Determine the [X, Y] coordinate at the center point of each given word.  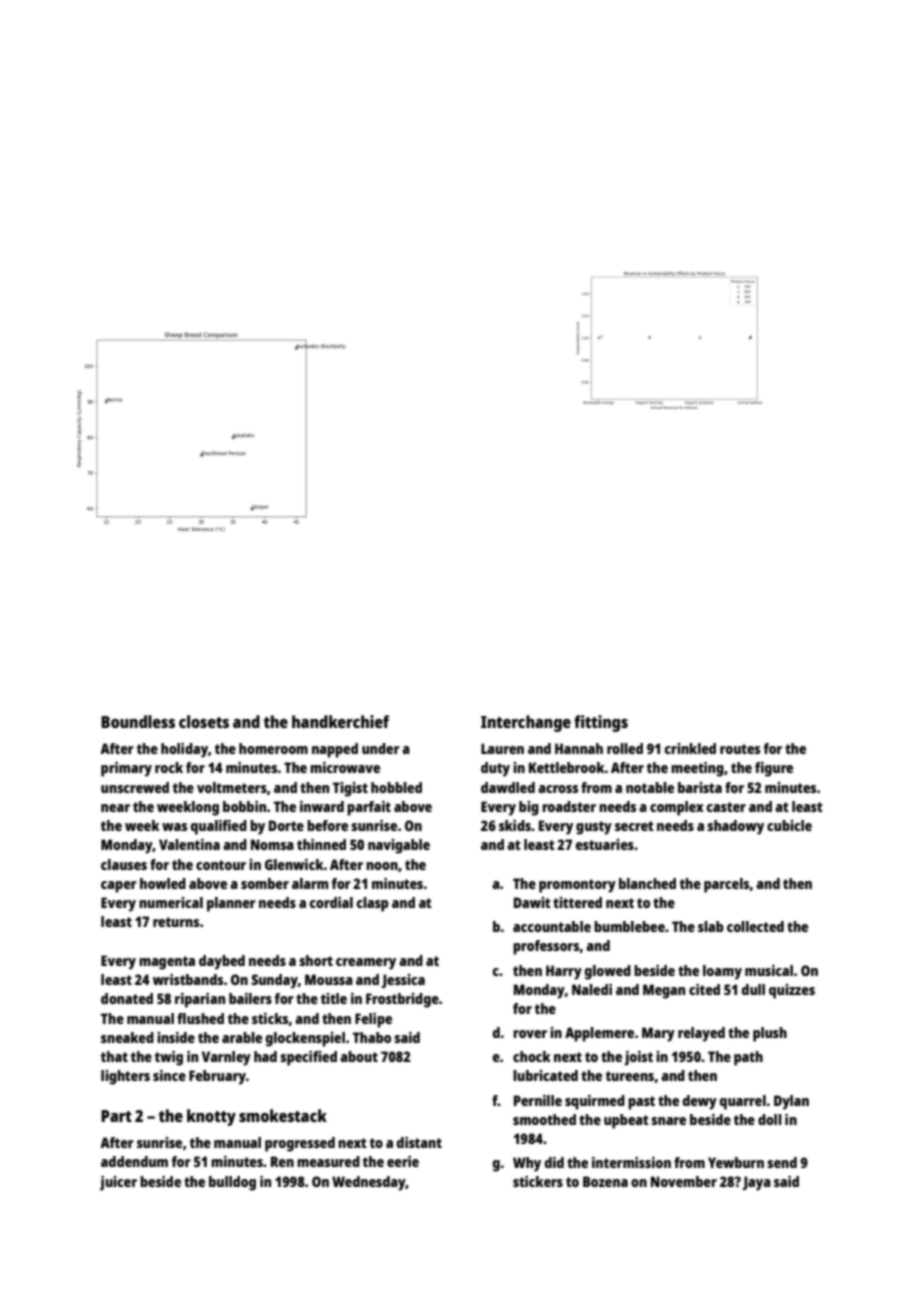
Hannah [579, 748]
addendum [134, 1161]
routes [740, 749]
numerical [171, 902]
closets [204, 721]
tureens [630, 1076]
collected [755, 926]
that [114, 1056]
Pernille [538, 1100]
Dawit [532, 902]
